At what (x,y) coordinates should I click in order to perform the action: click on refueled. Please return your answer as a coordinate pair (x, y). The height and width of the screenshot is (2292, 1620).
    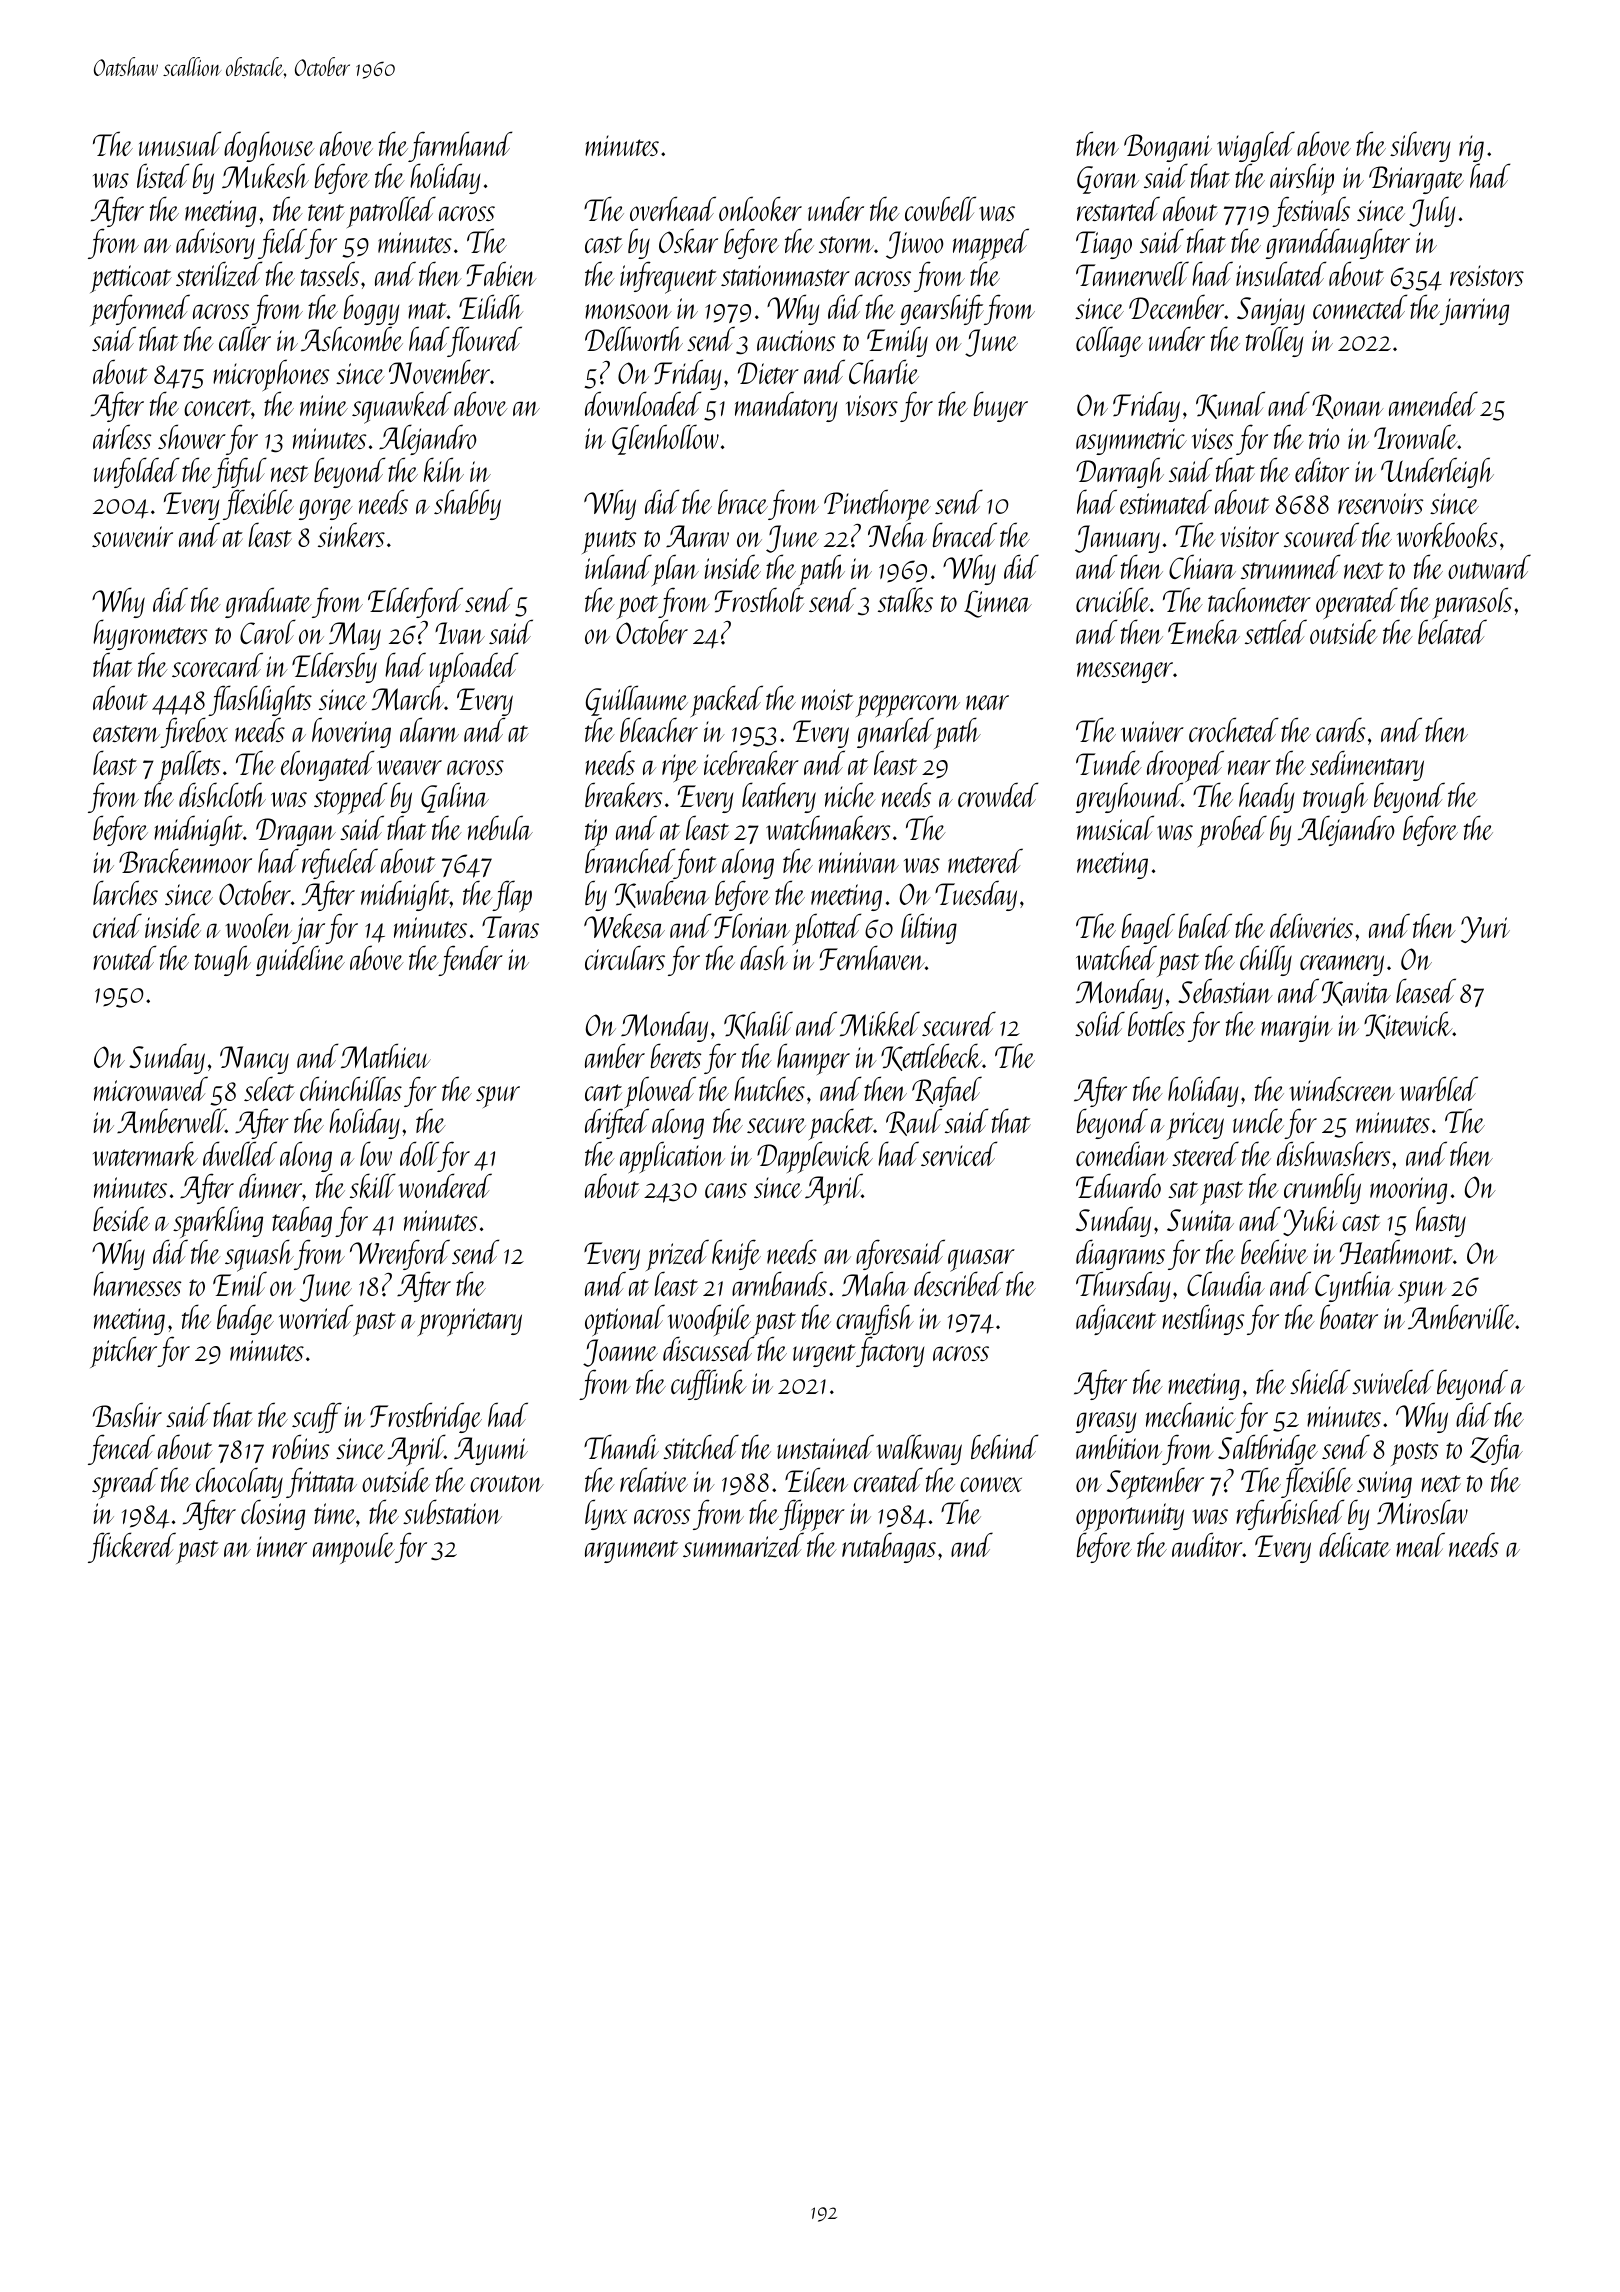
    Looking at the image, I should click on (340, 863).
